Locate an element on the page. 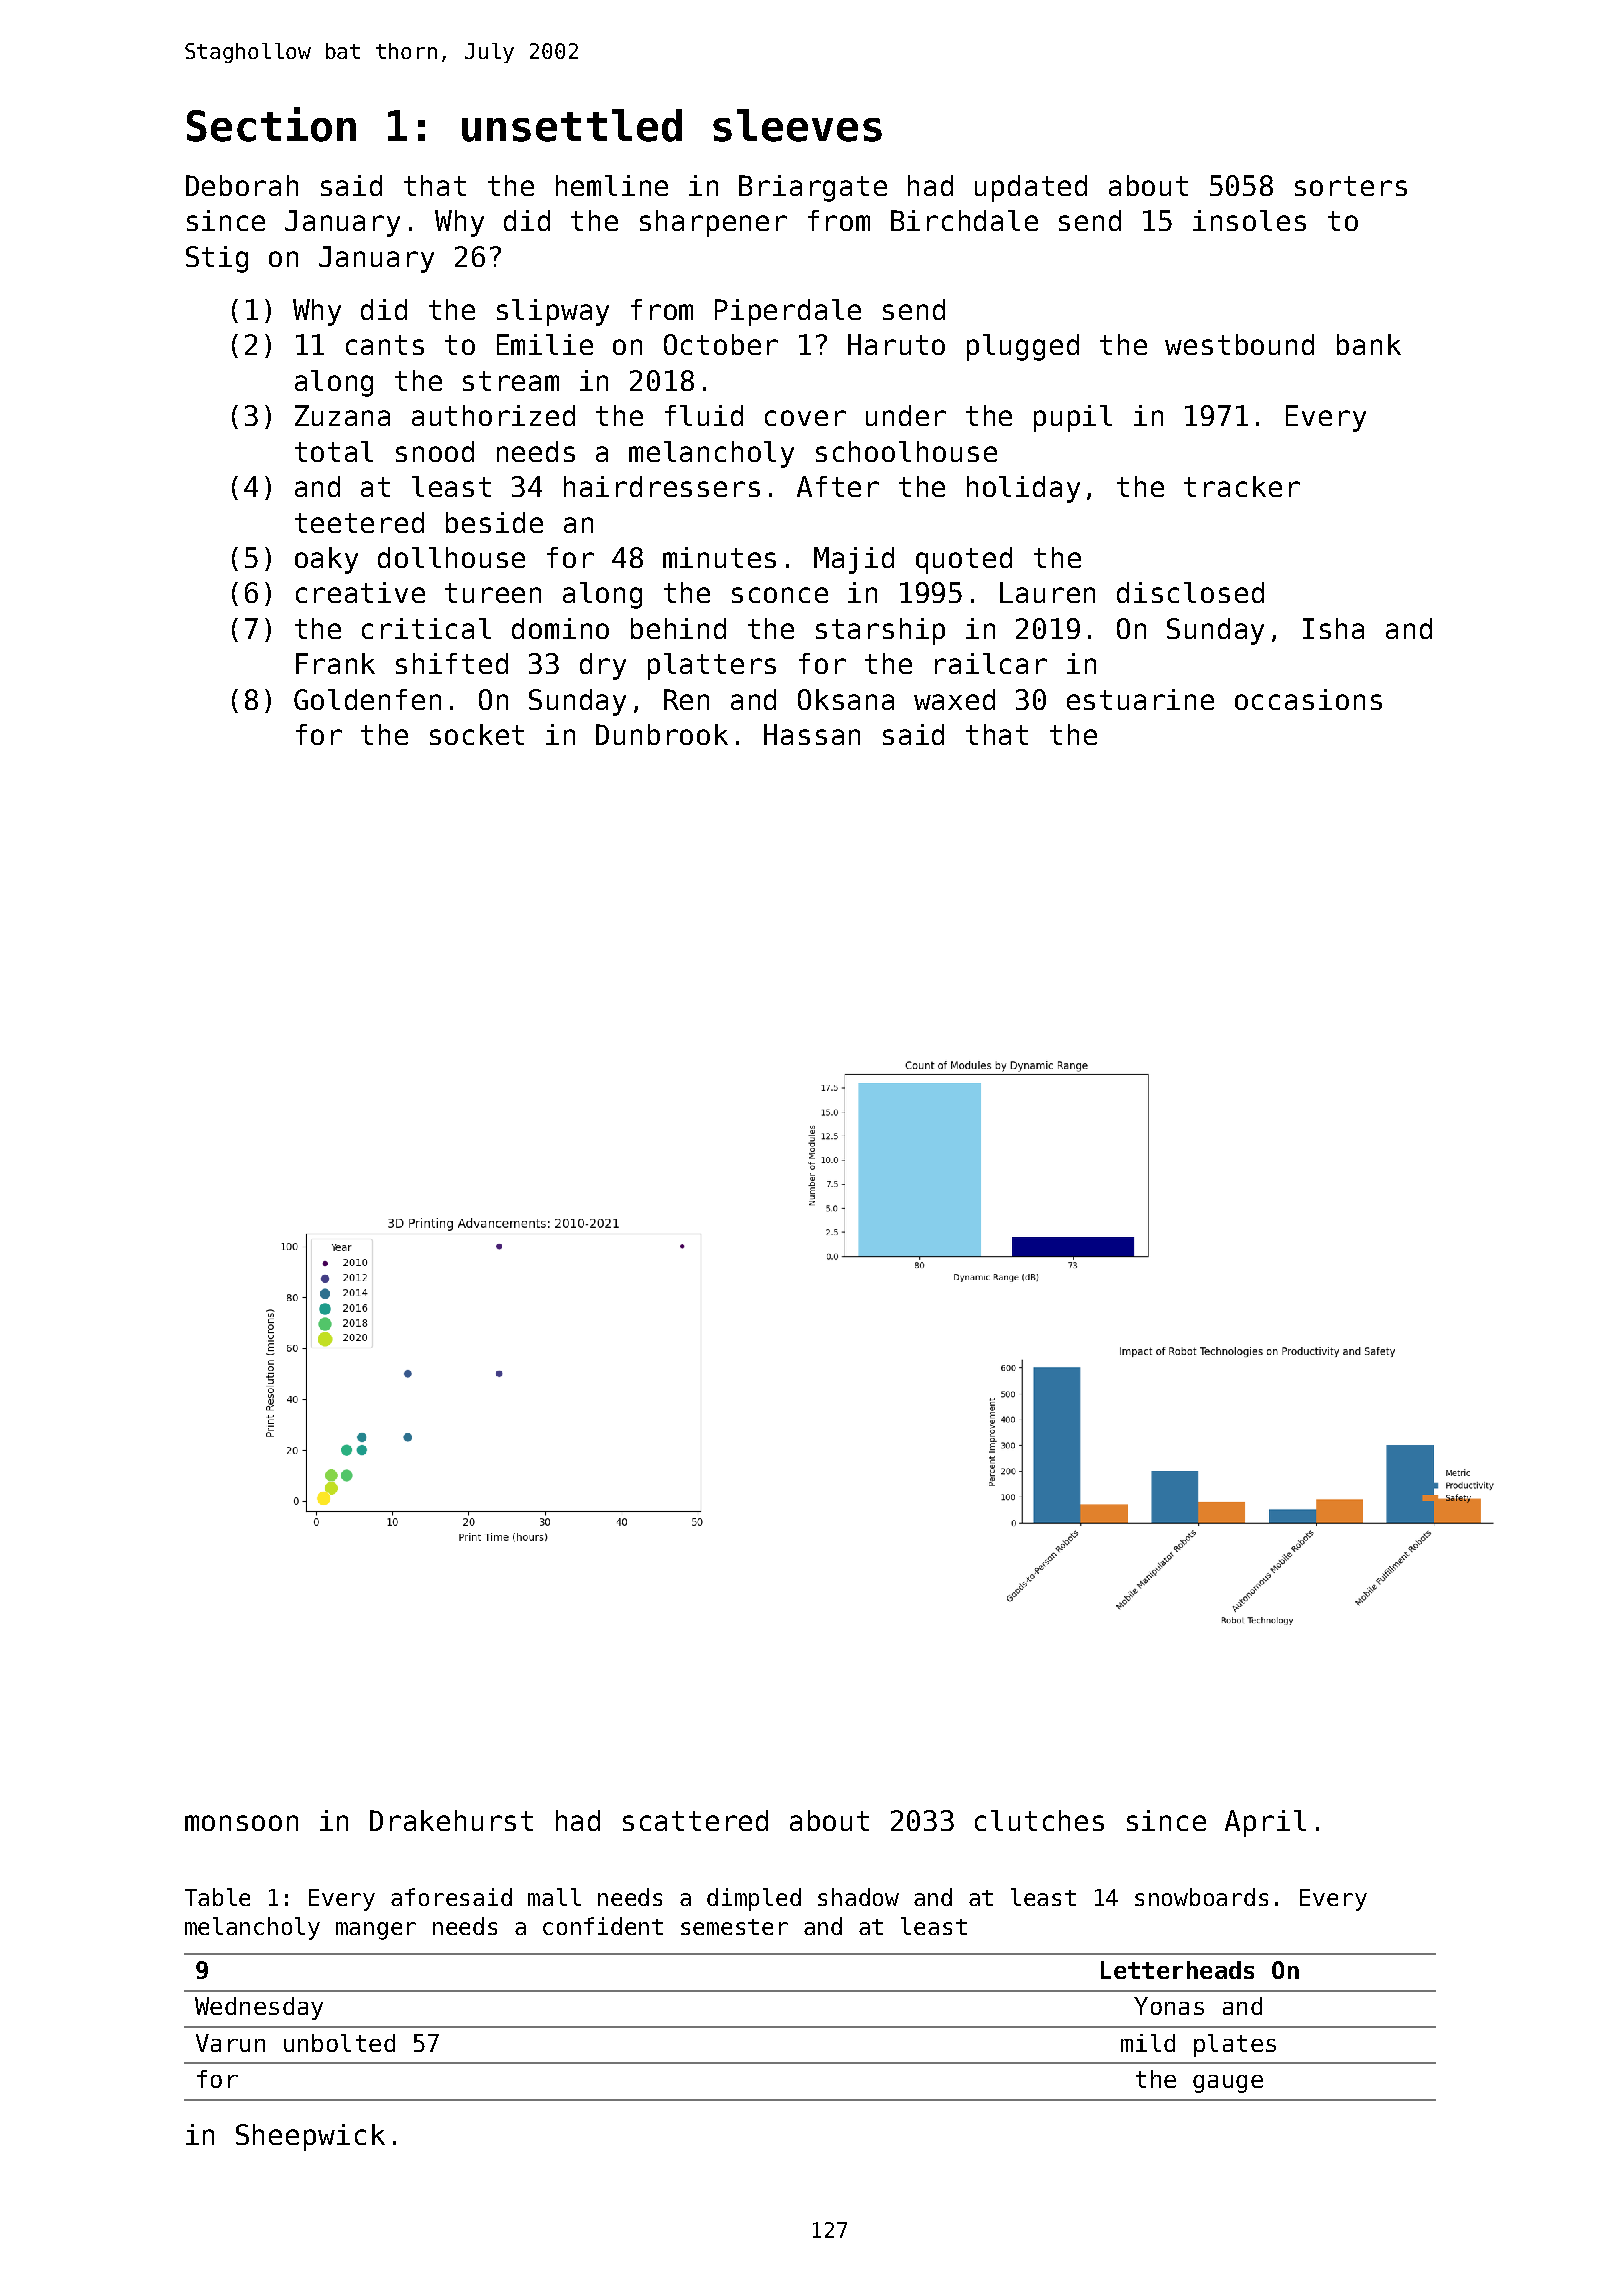 This document has width=1620, height=2292. After is located at coordinates (838, 486).
